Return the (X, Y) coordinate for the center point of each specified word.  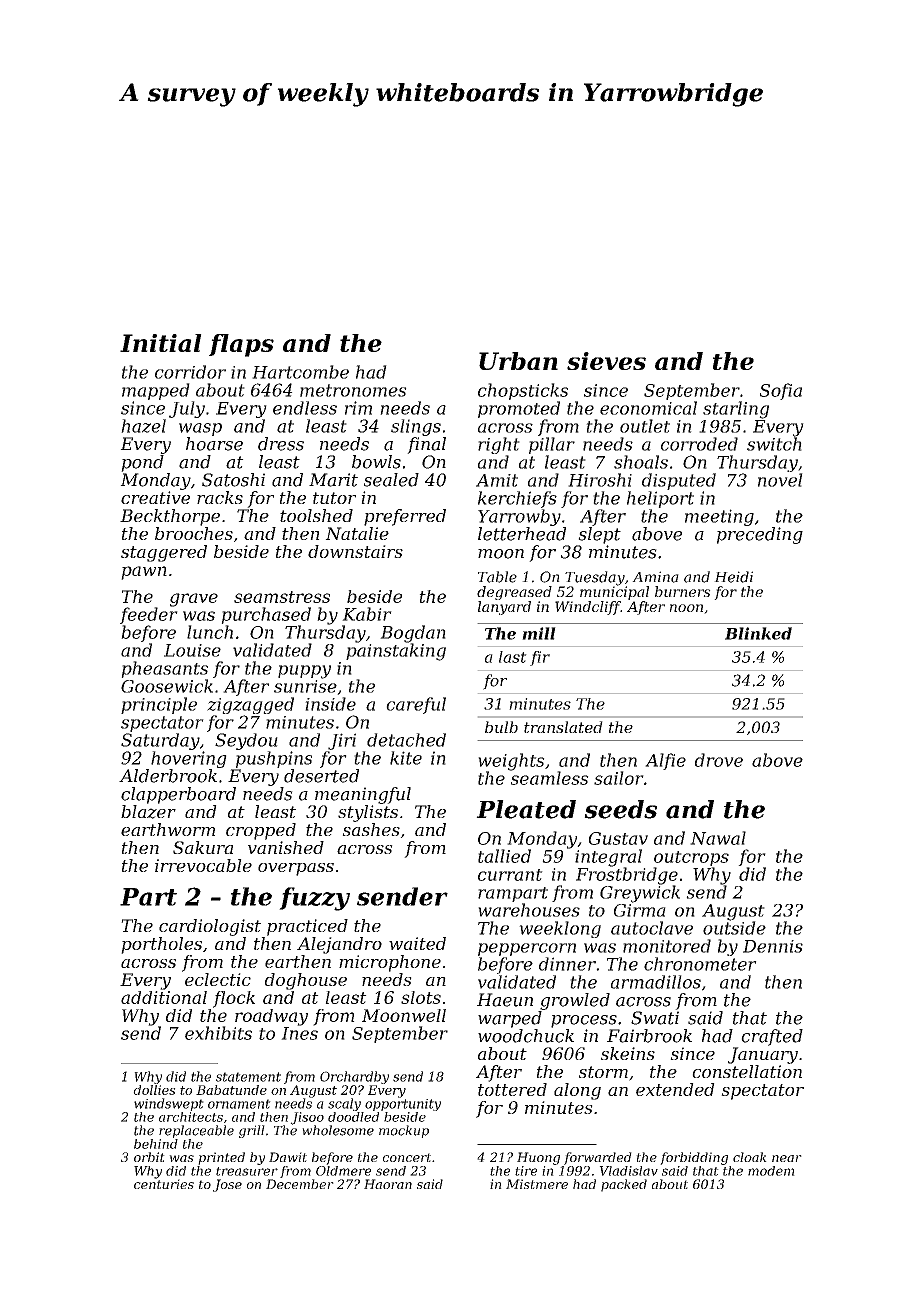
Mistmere (537, 1184)
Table (497, 577)
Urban (518, 361)
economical (648, 408)
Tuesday (595, 578)
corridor (190, 372)
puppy (304, 672)
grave (194, 600)
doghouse (306, 981)
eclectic (218, 979)
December (300, 1184)
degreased (514, 593)
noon (686, 608)
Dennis (773, 946)
